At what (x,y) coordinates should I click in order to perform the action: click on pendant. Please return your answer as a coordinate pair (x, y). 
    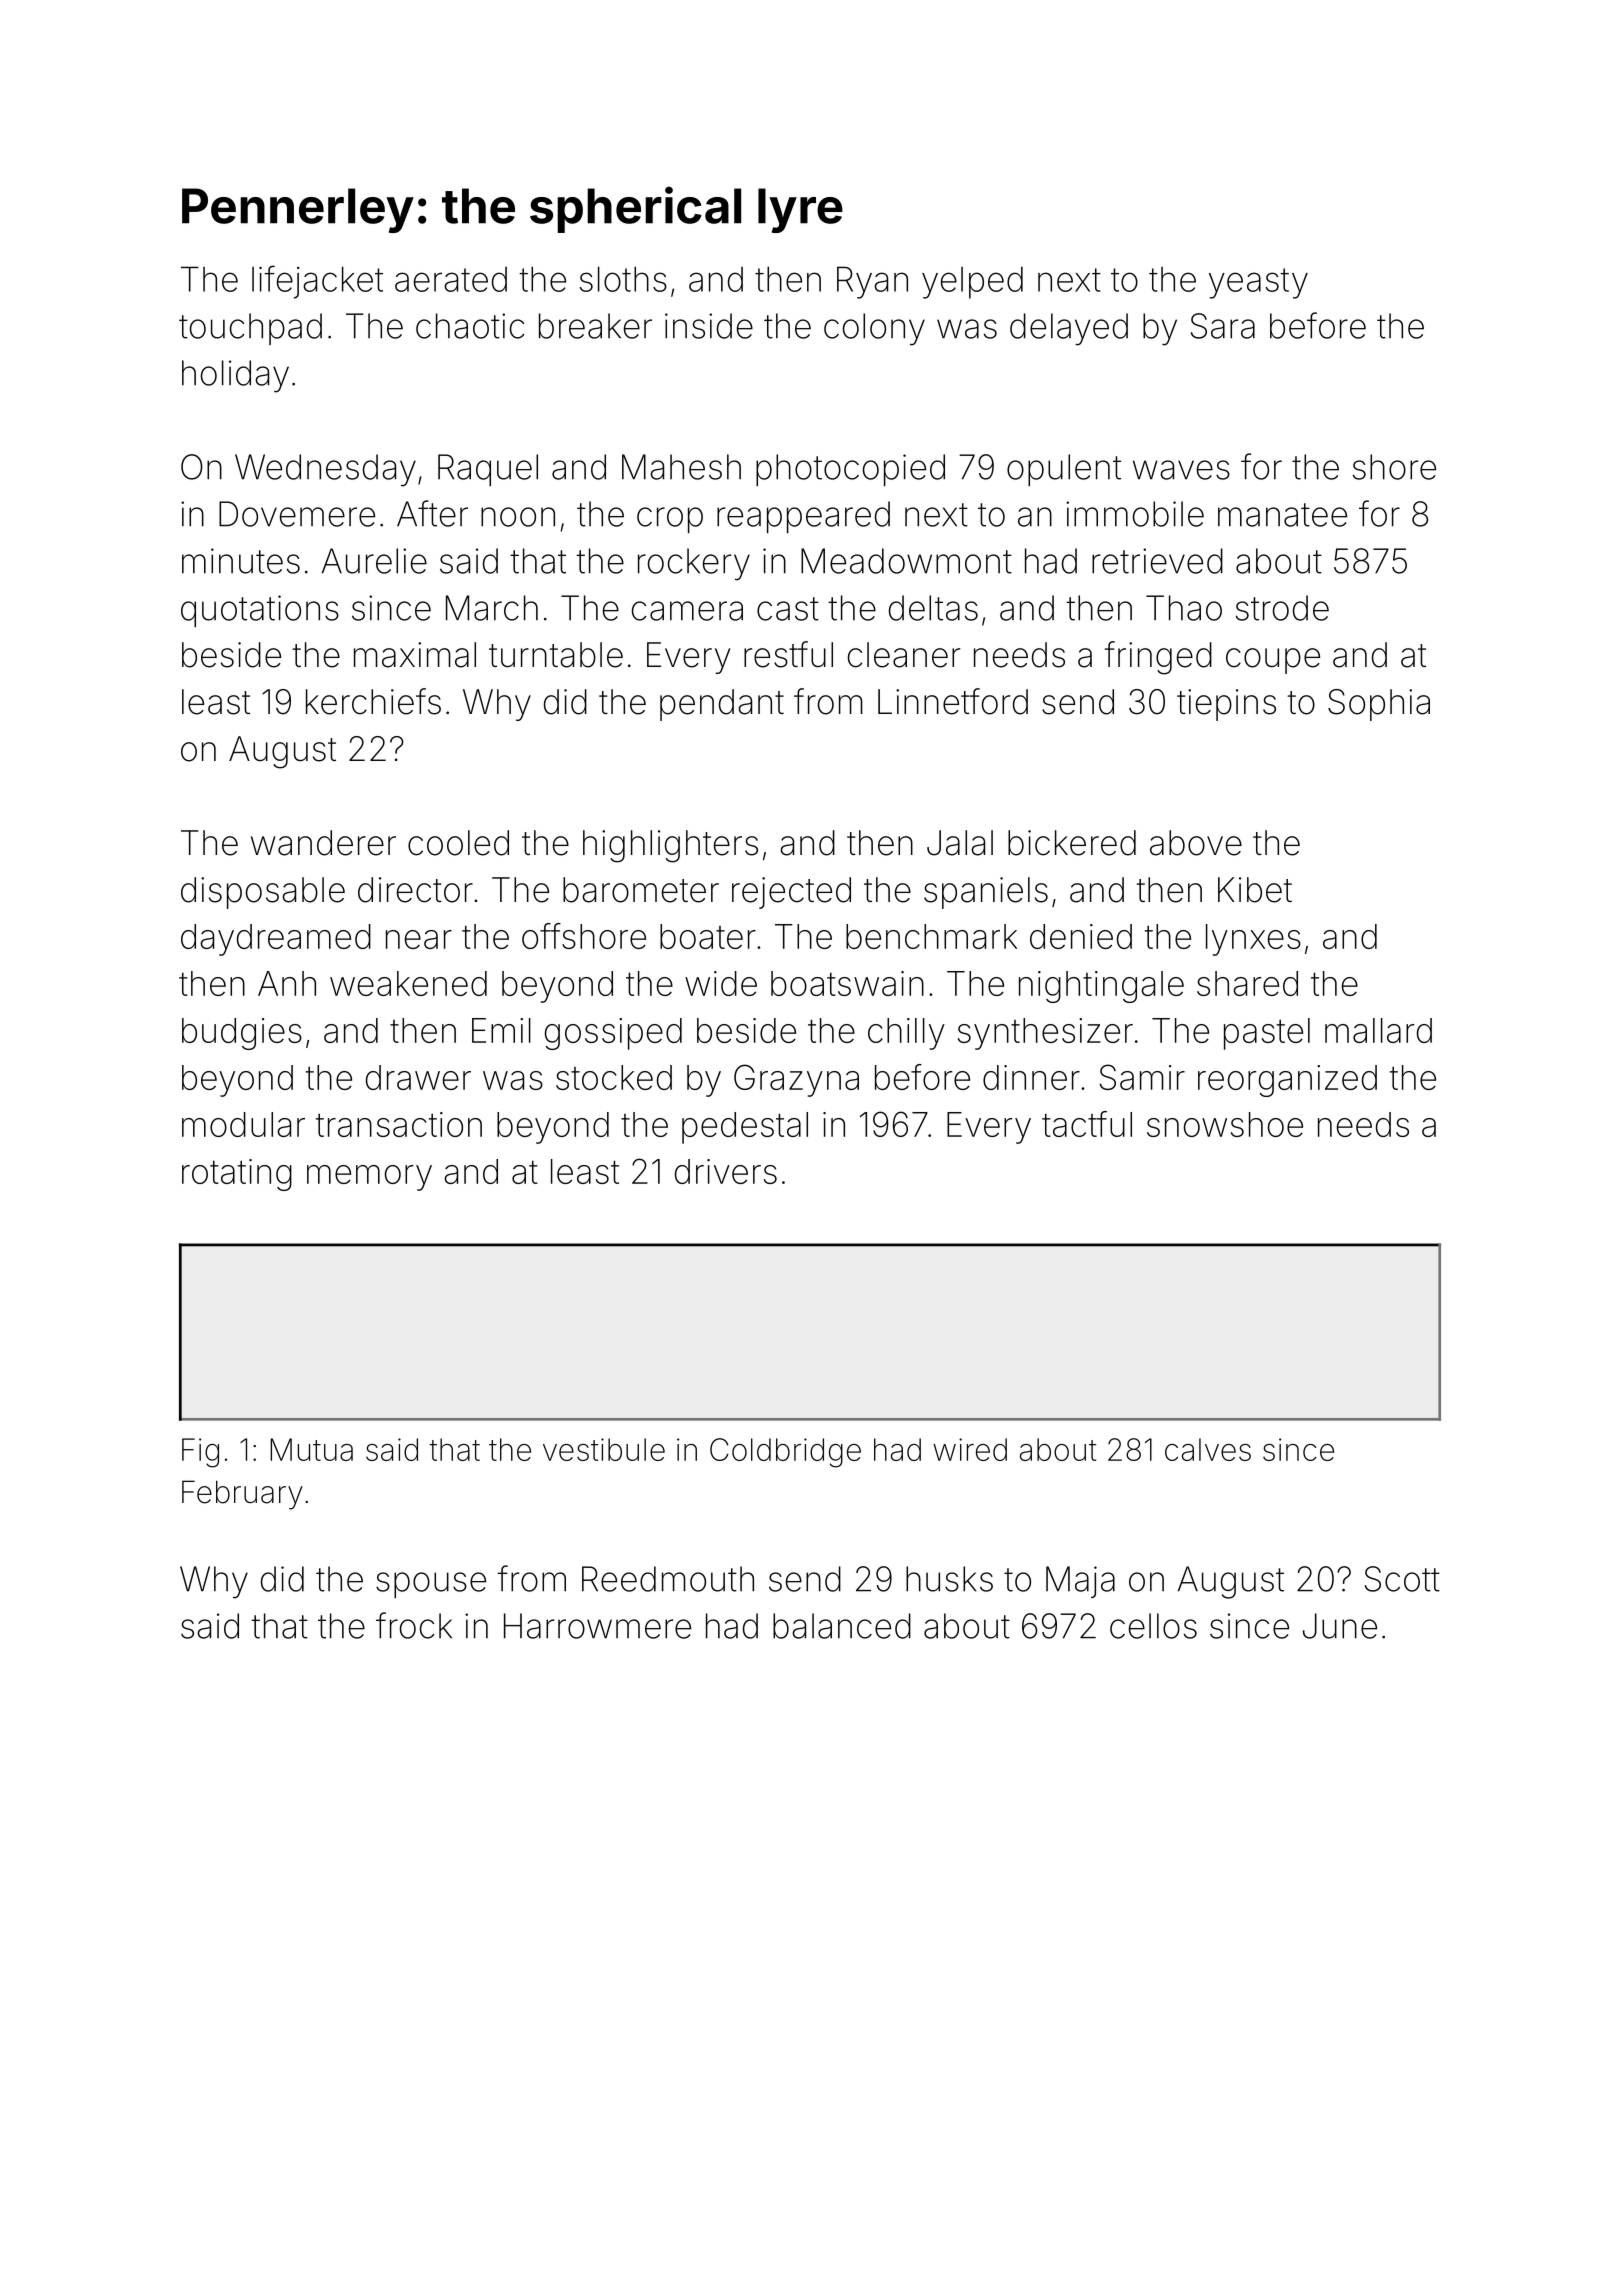
    Looking at the image, I should click on (722, 705).
